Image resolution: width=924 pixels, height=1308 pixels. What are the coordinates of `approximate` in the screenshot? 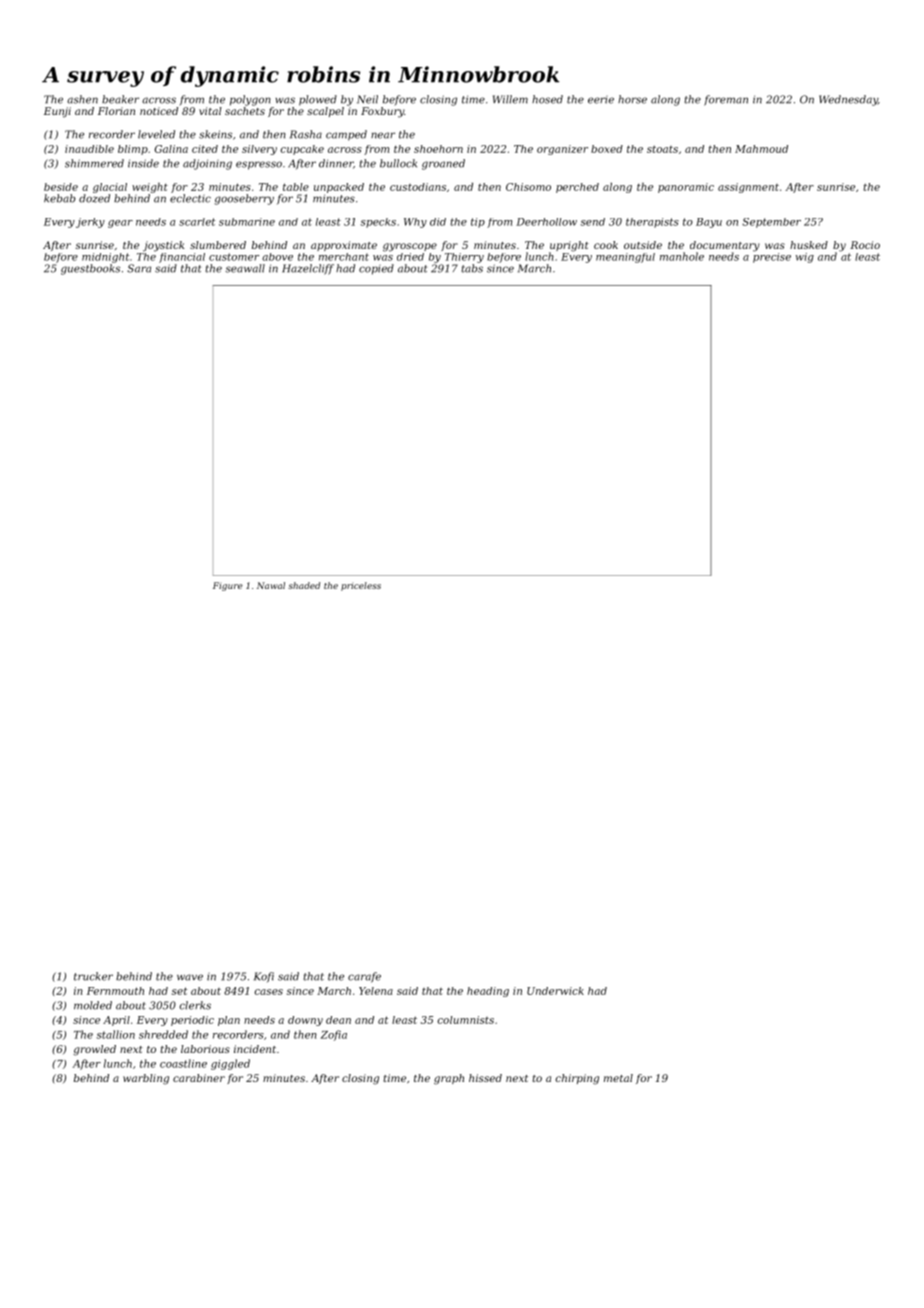 It's located at (344, 246).
